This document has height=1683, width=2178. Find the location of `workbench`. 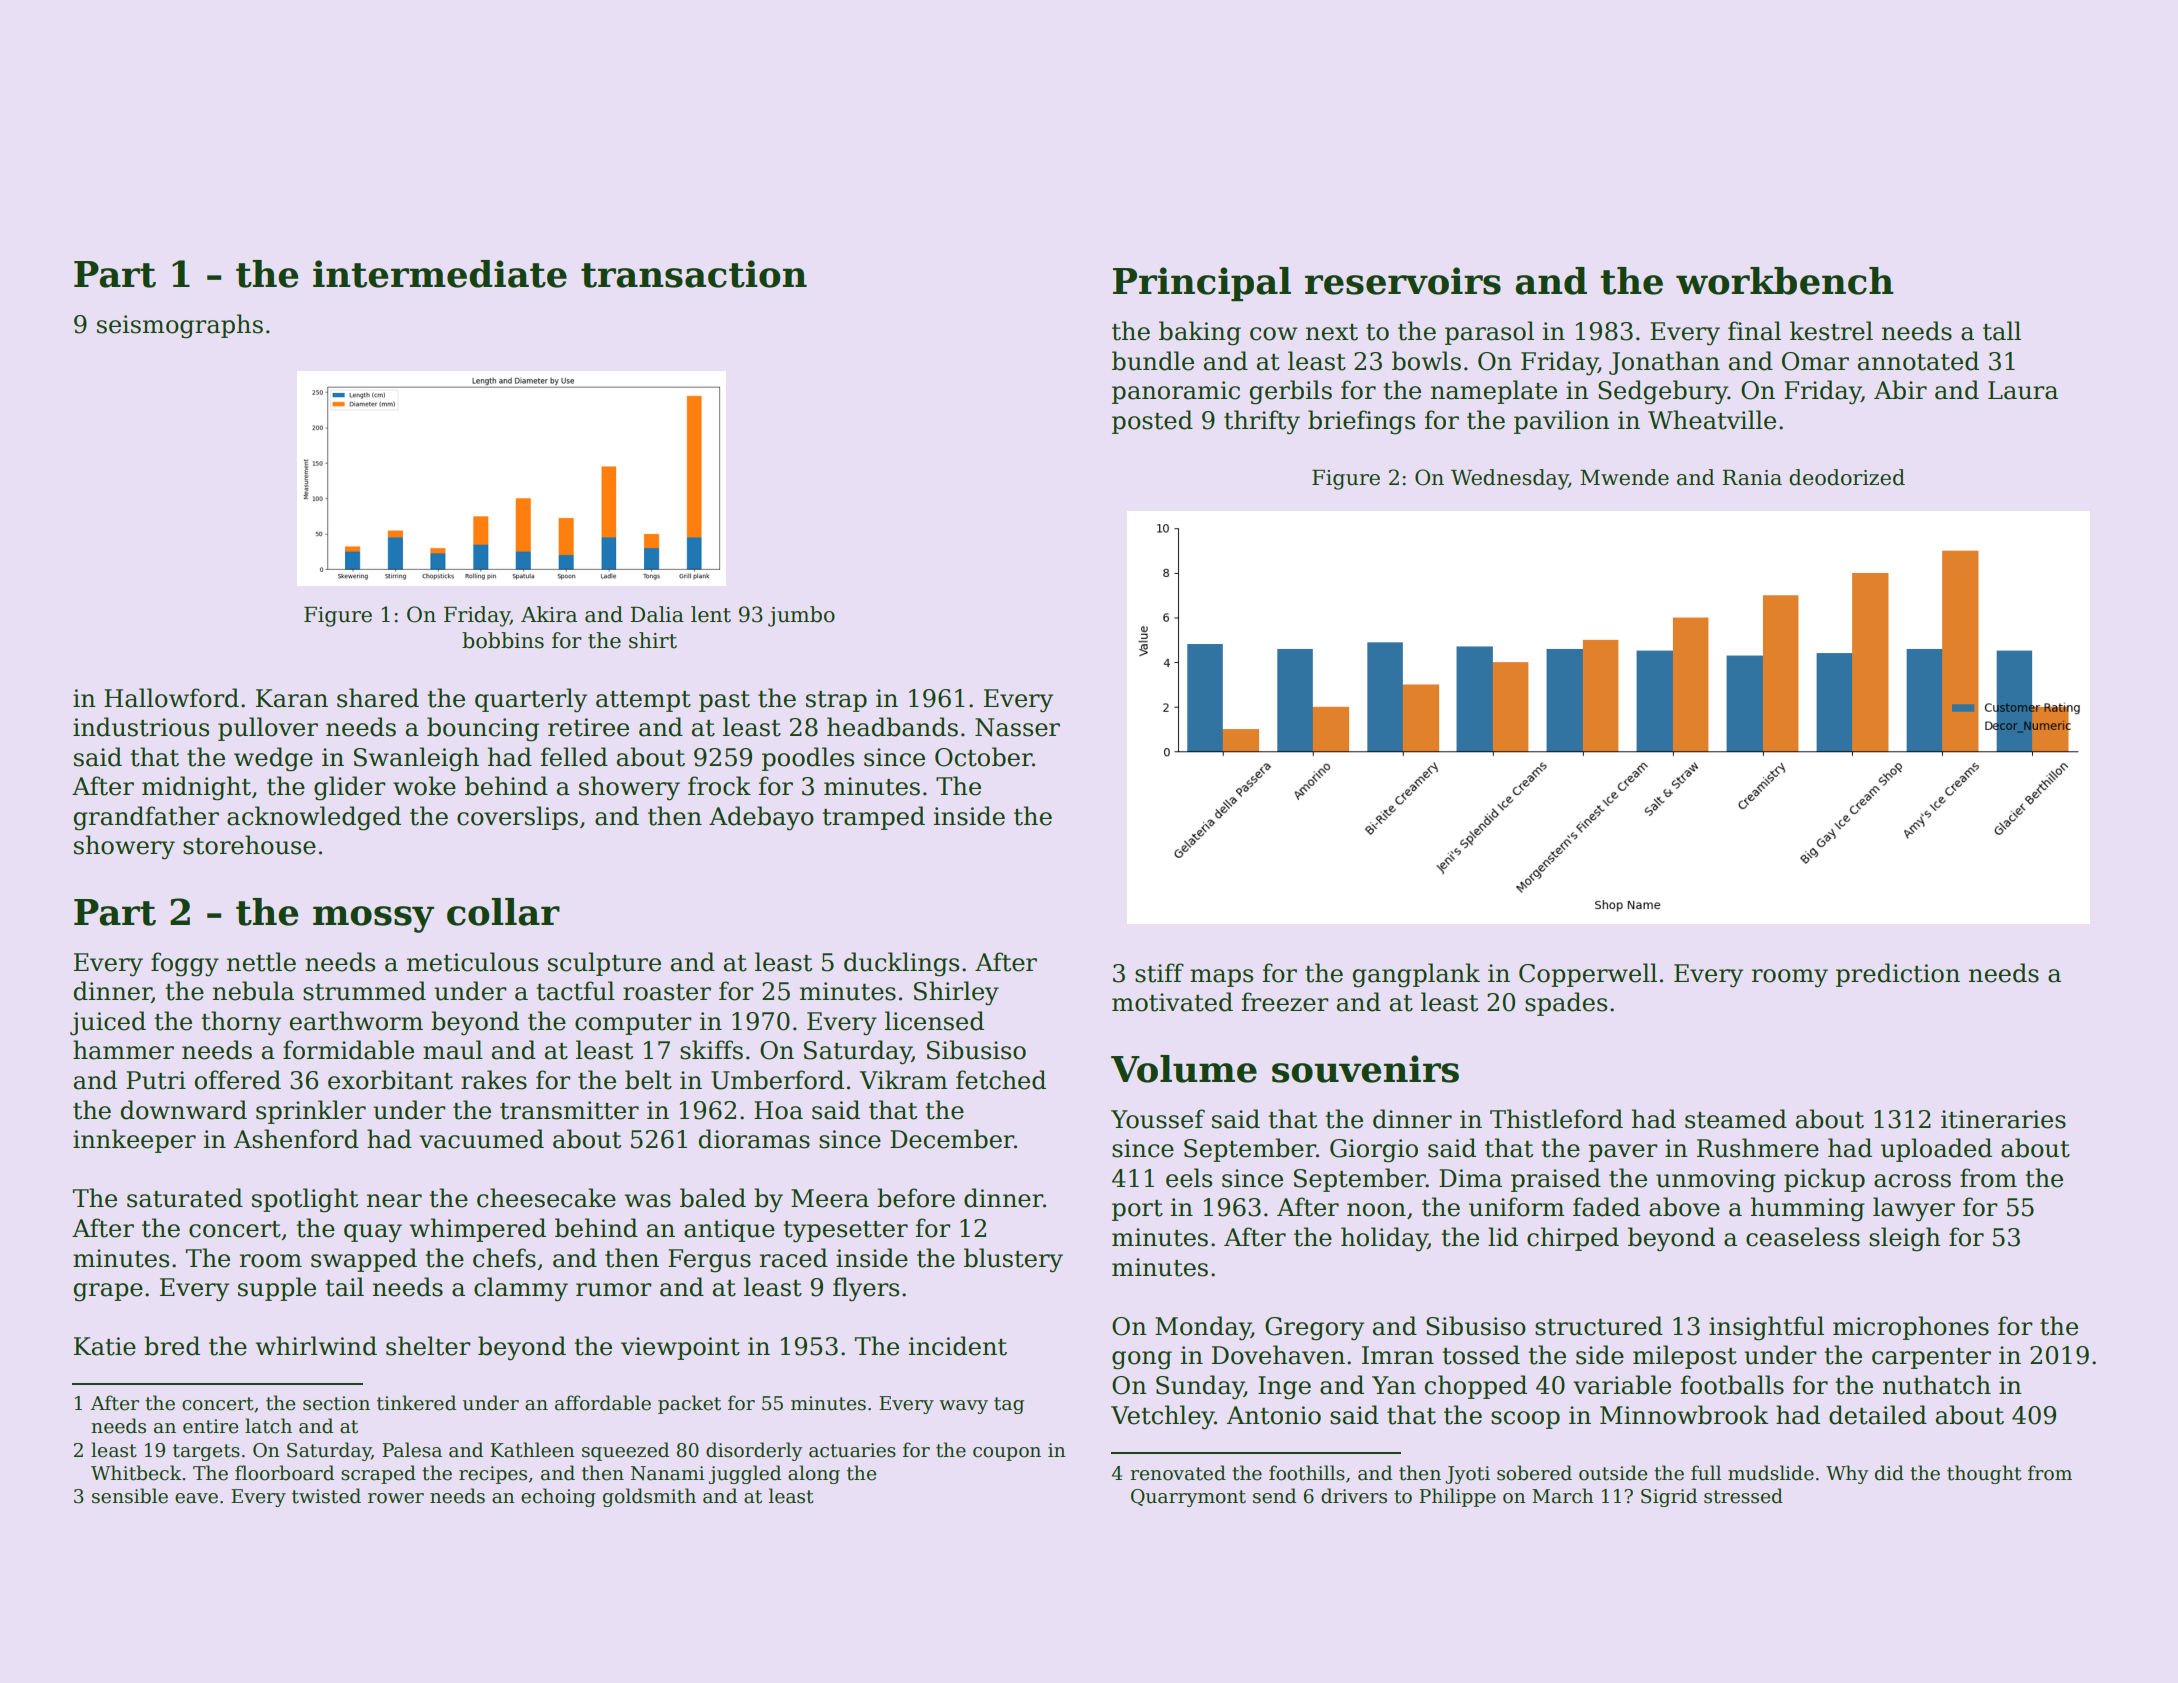

workbench is located at coordinates (1785, 281).
